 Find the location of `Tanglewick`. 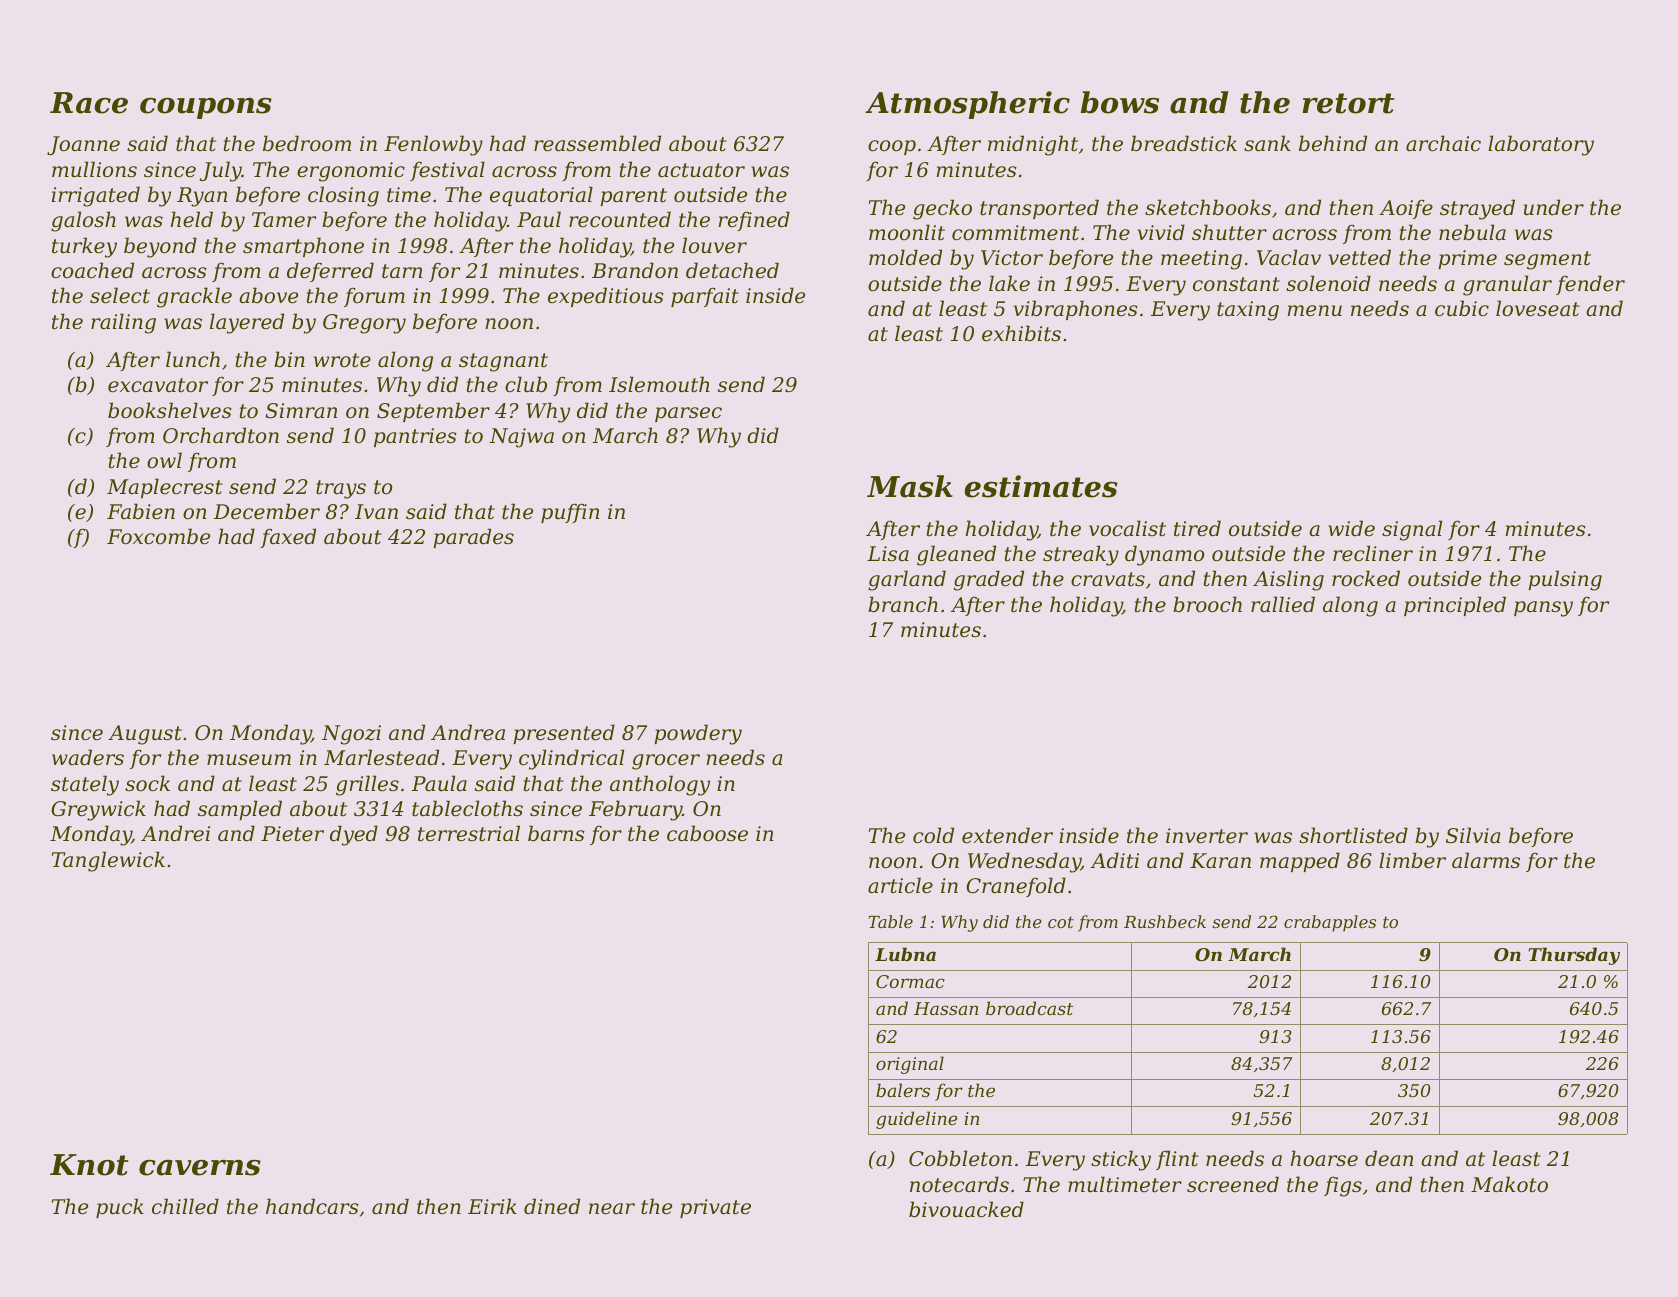

Tanglewick is located at coordinates (108, 861).
